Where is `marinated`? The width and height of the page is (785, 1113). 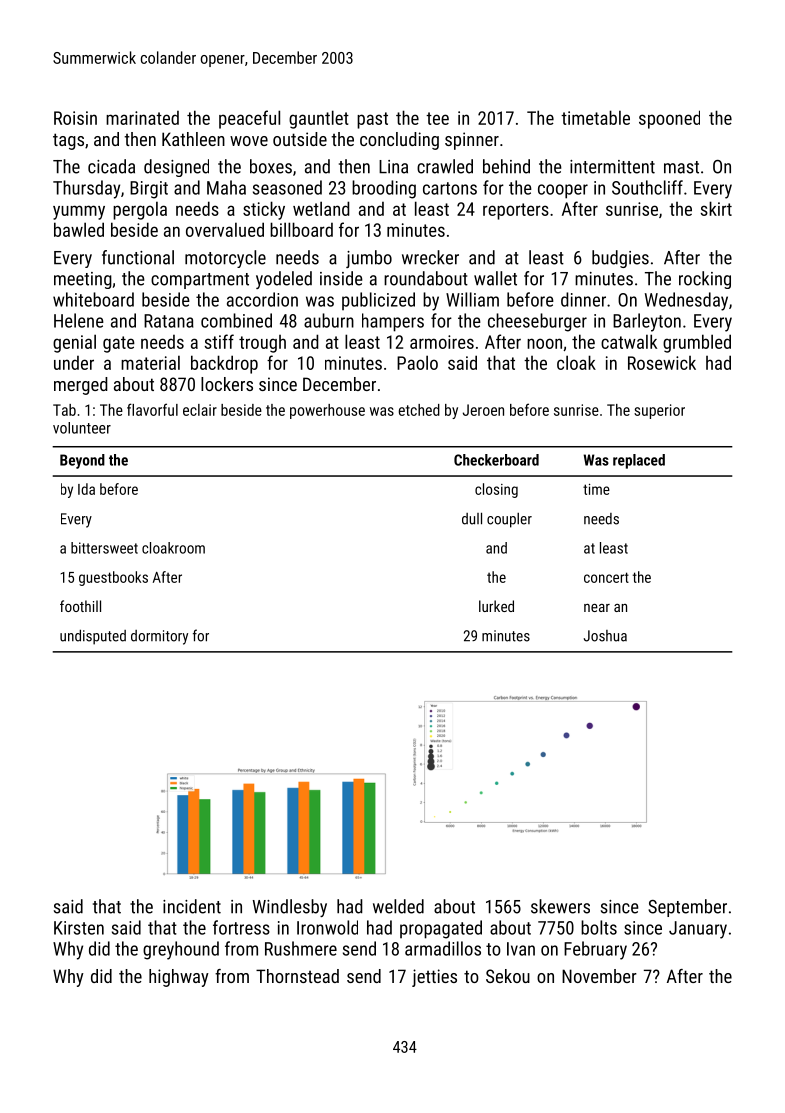
marinated is located at coordinates (142, 118).
